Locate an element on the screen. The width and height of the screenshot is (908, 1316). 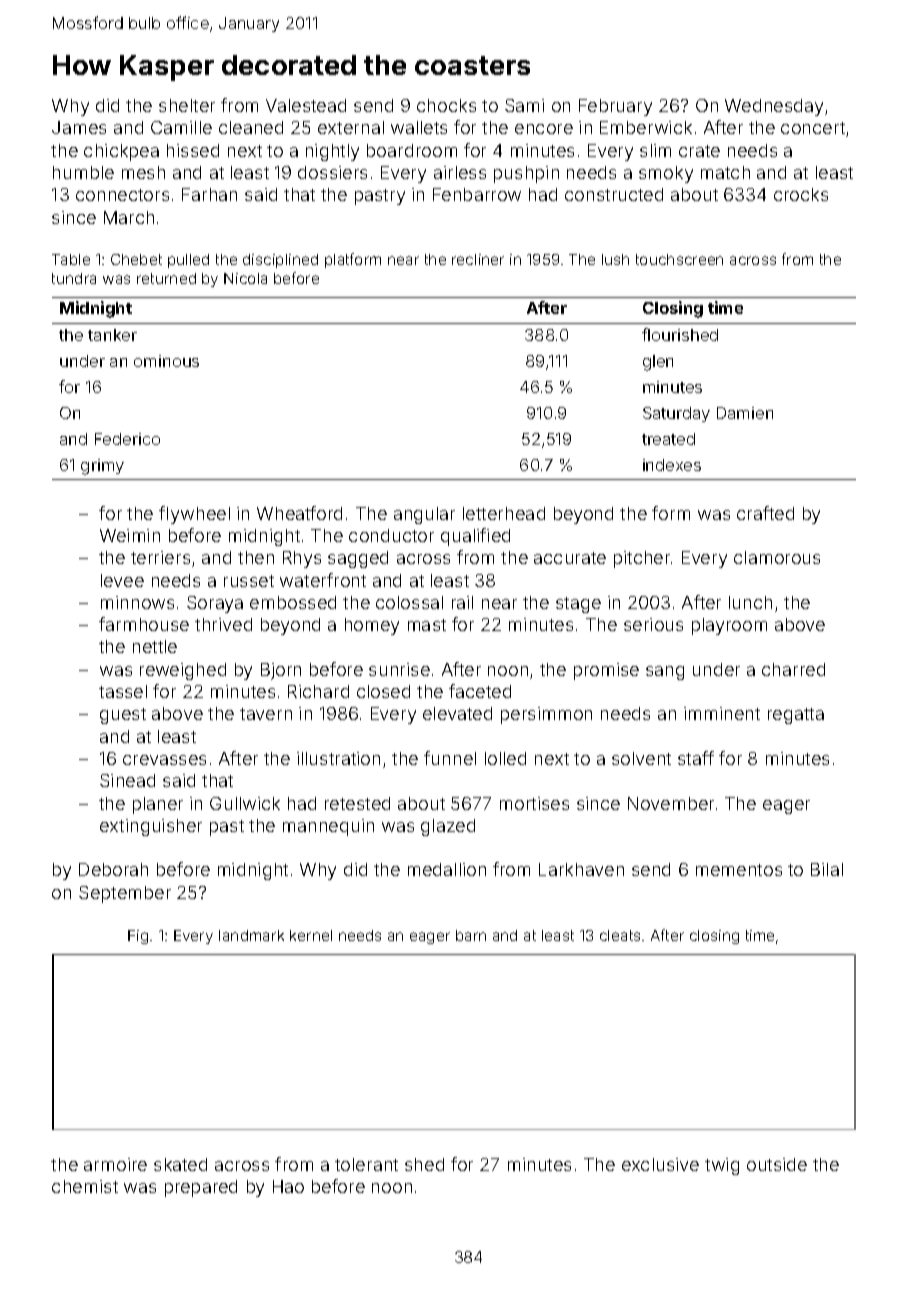
ominous is located at coordinates (166, 361).
